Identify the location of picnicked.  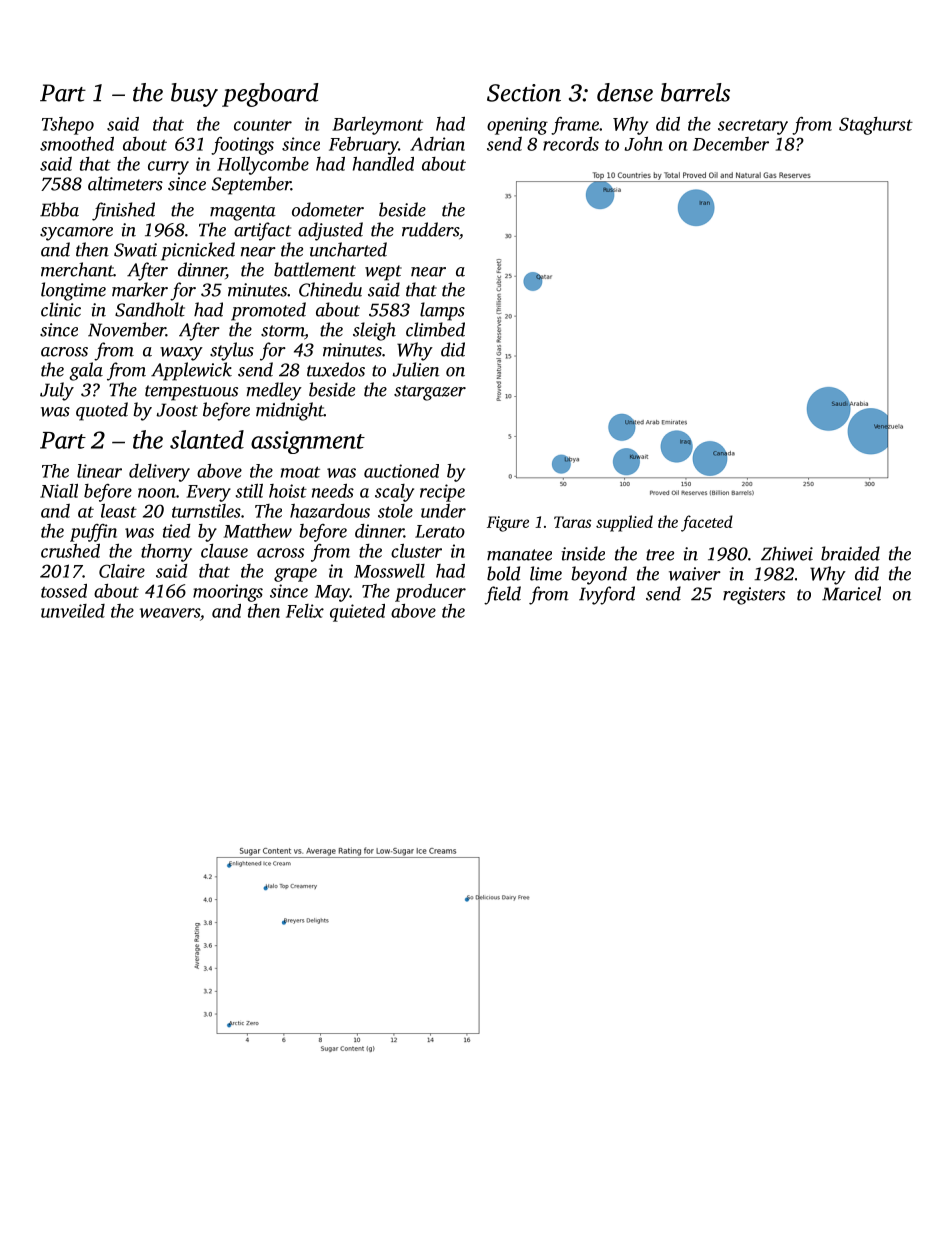
(198, 251).
